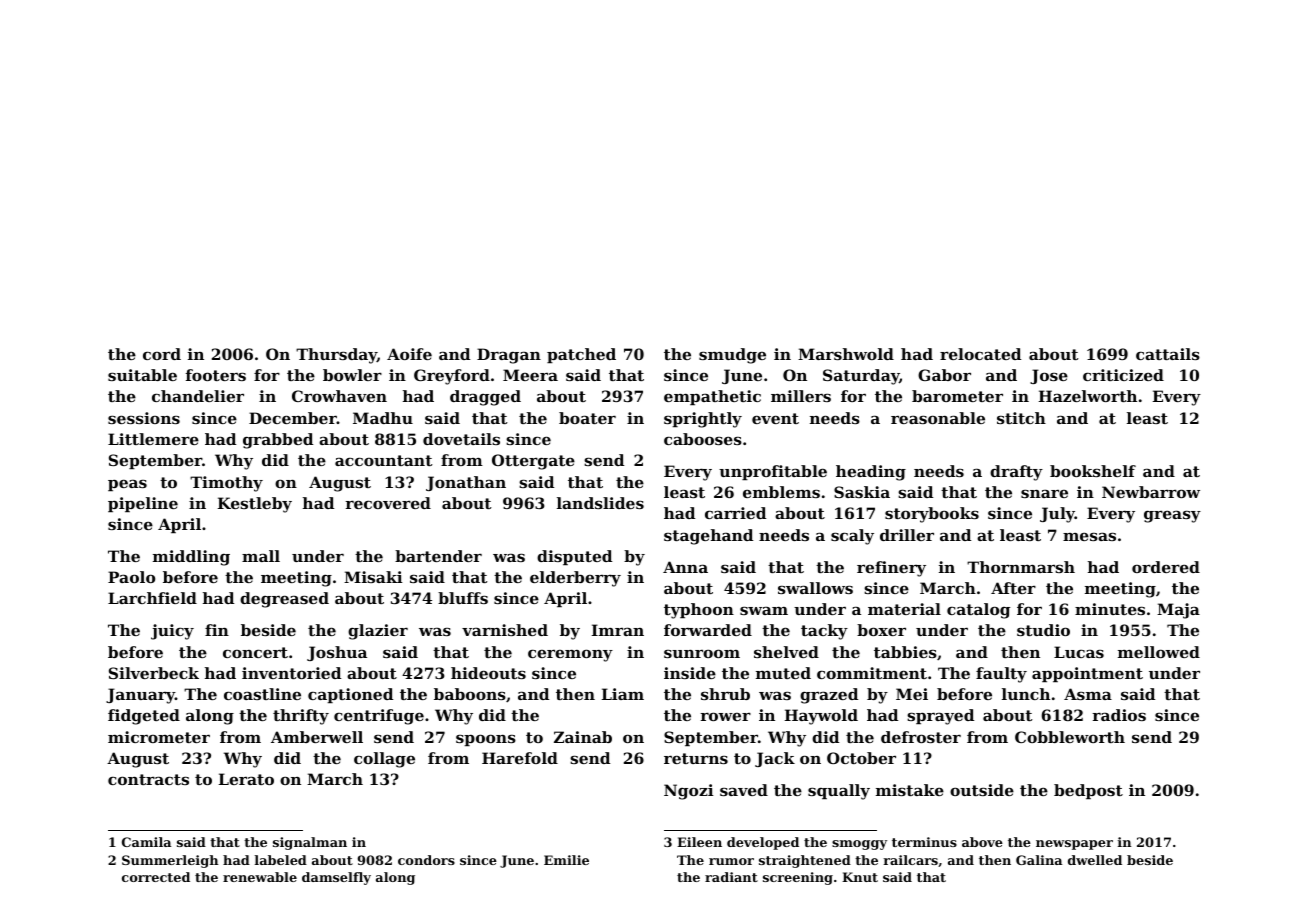 The width and height of the page is (1308, 924). I want to click on middling, so click(191, 558).
